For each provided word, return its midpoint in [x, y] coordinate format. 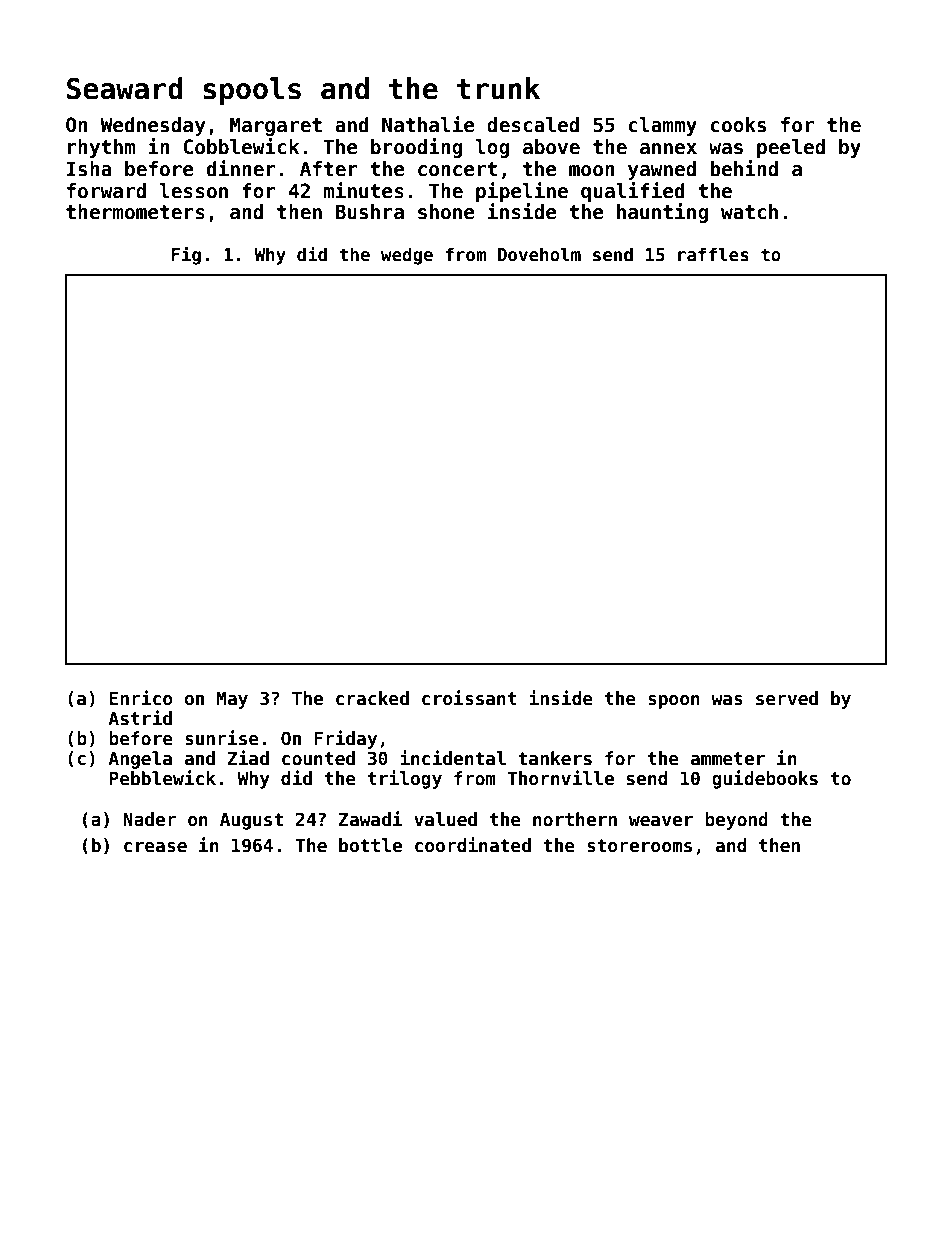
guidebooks [765, 779]
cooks [738, 125]
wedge [407, 256]
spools [252, 91]
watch [749, 212]
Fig [186, 255]
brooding [416, 148]
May [232, 700]
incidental [453, 758]
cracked [372, 698]
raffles [713, 254]
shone [446, 212]
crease [155, 847]
